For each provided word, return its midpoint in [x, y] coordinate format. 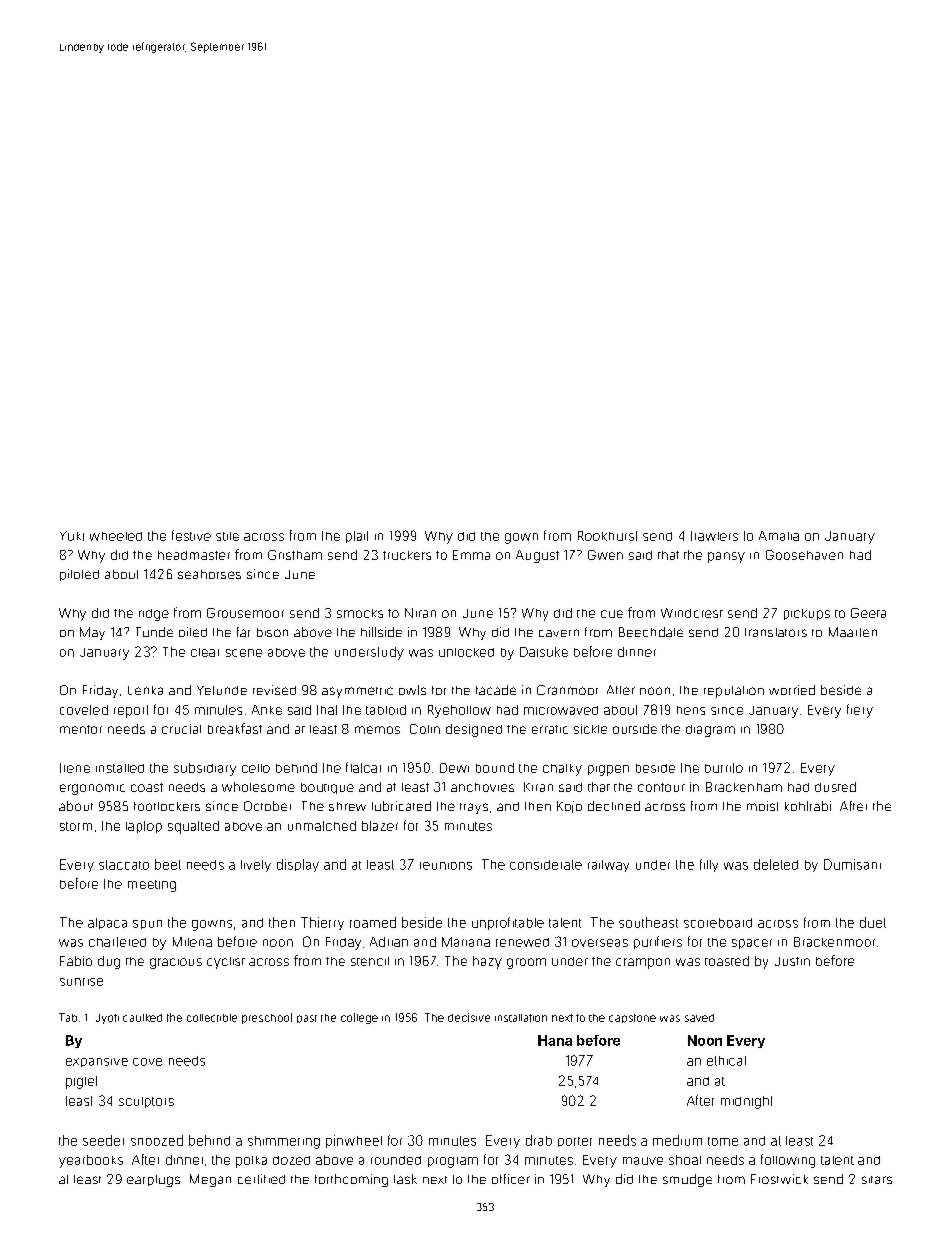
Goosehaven [804, 555]
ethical [726, 1061]
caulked [142, 1018]
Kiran [538, 787]
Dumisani [852, 864]
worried [792, 690]
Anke [267, 710]
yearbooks [91, 1161]
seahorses [209, 574]
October [267, 806]
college [359, 1018]
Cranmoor [567, 690]
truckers [407, 555]
